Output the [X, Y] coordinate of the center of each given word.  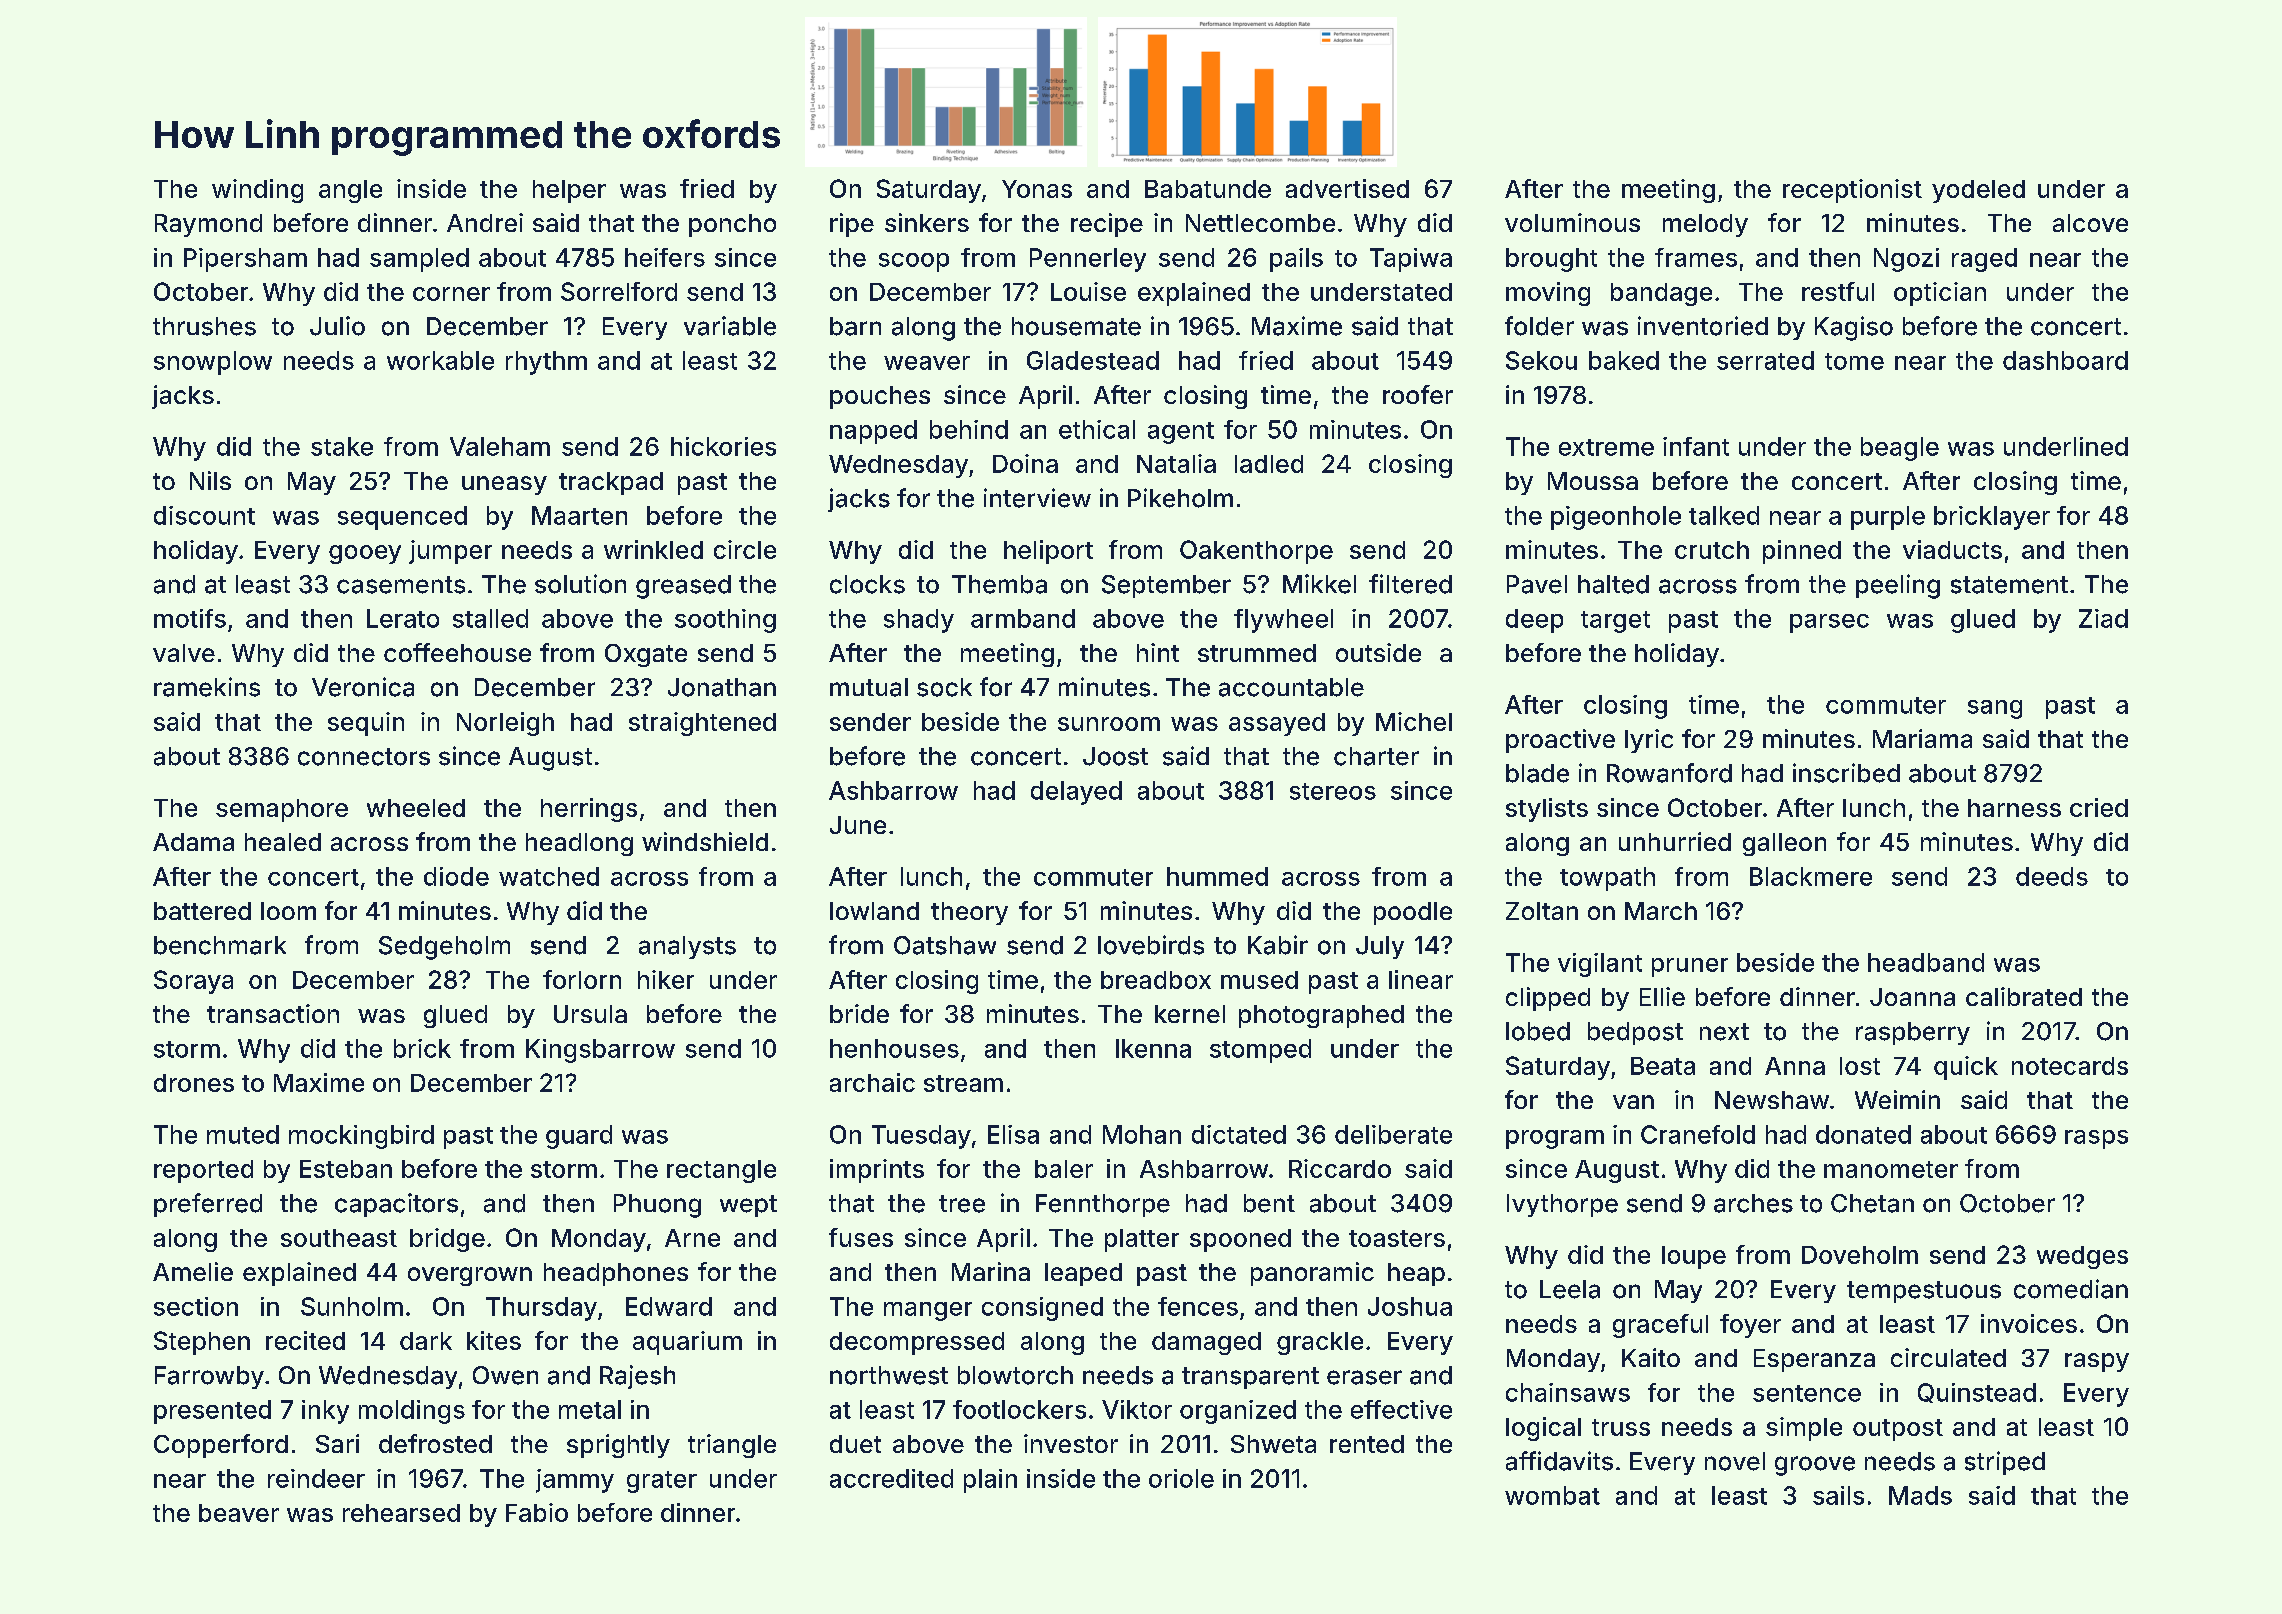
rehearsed [401, 1513]
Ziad [2103, 618]
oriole [1181, 1478]
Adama [193, 842]
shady [919, 621]
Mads [1920, 1495]
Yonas [1037, 189]
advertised [1347, 188]
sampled [419, 260]
